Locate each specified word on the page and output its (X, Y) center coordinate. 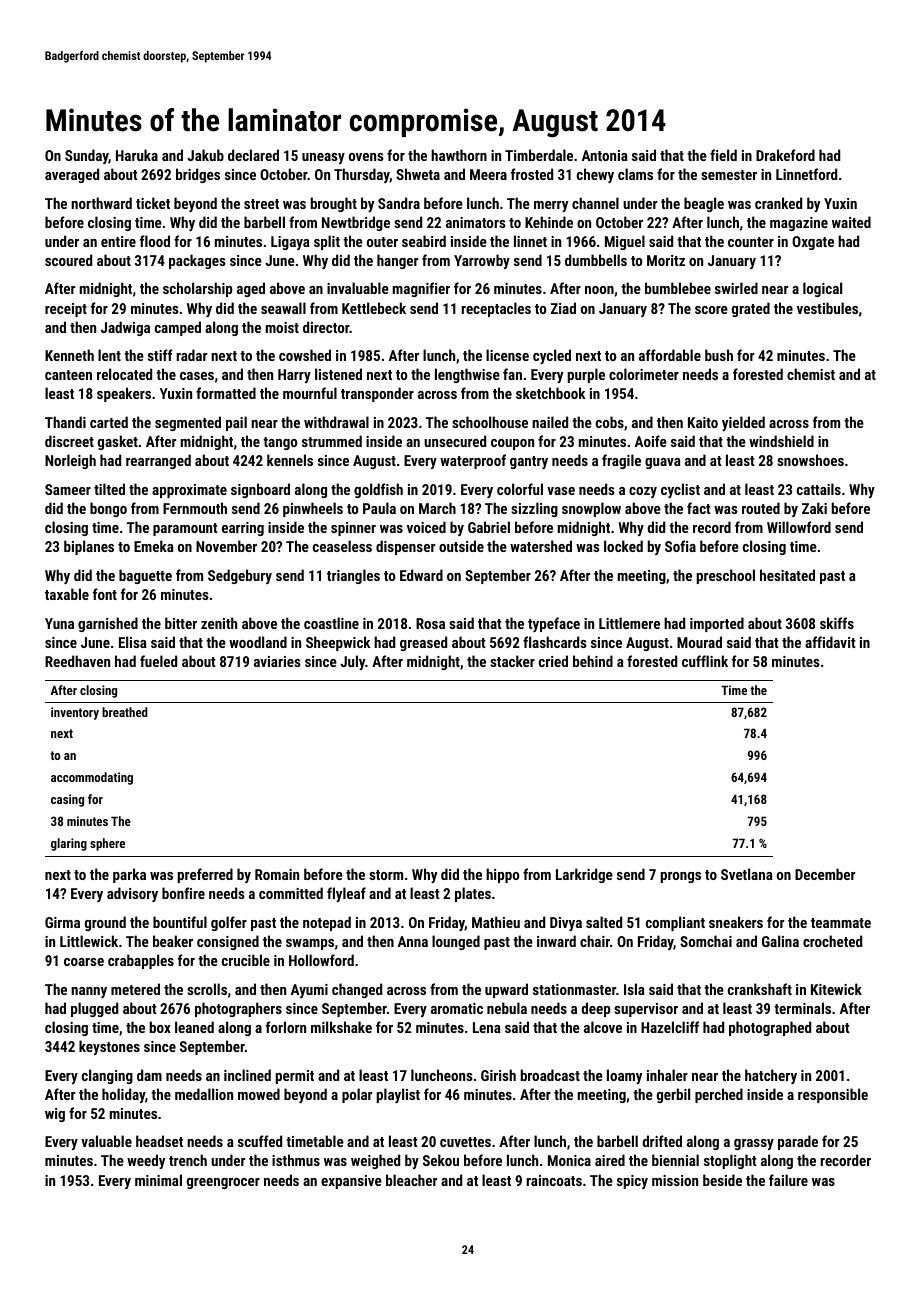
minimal (158, 1180)
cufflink (705, 661)
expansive (351, 1182)
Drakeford (785, 155)
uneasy (323, 158)
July (352, 662)
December (825, 874)
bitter (181, 623)
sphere (107, 844)
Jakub (205, 155)
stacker (512, 661)
